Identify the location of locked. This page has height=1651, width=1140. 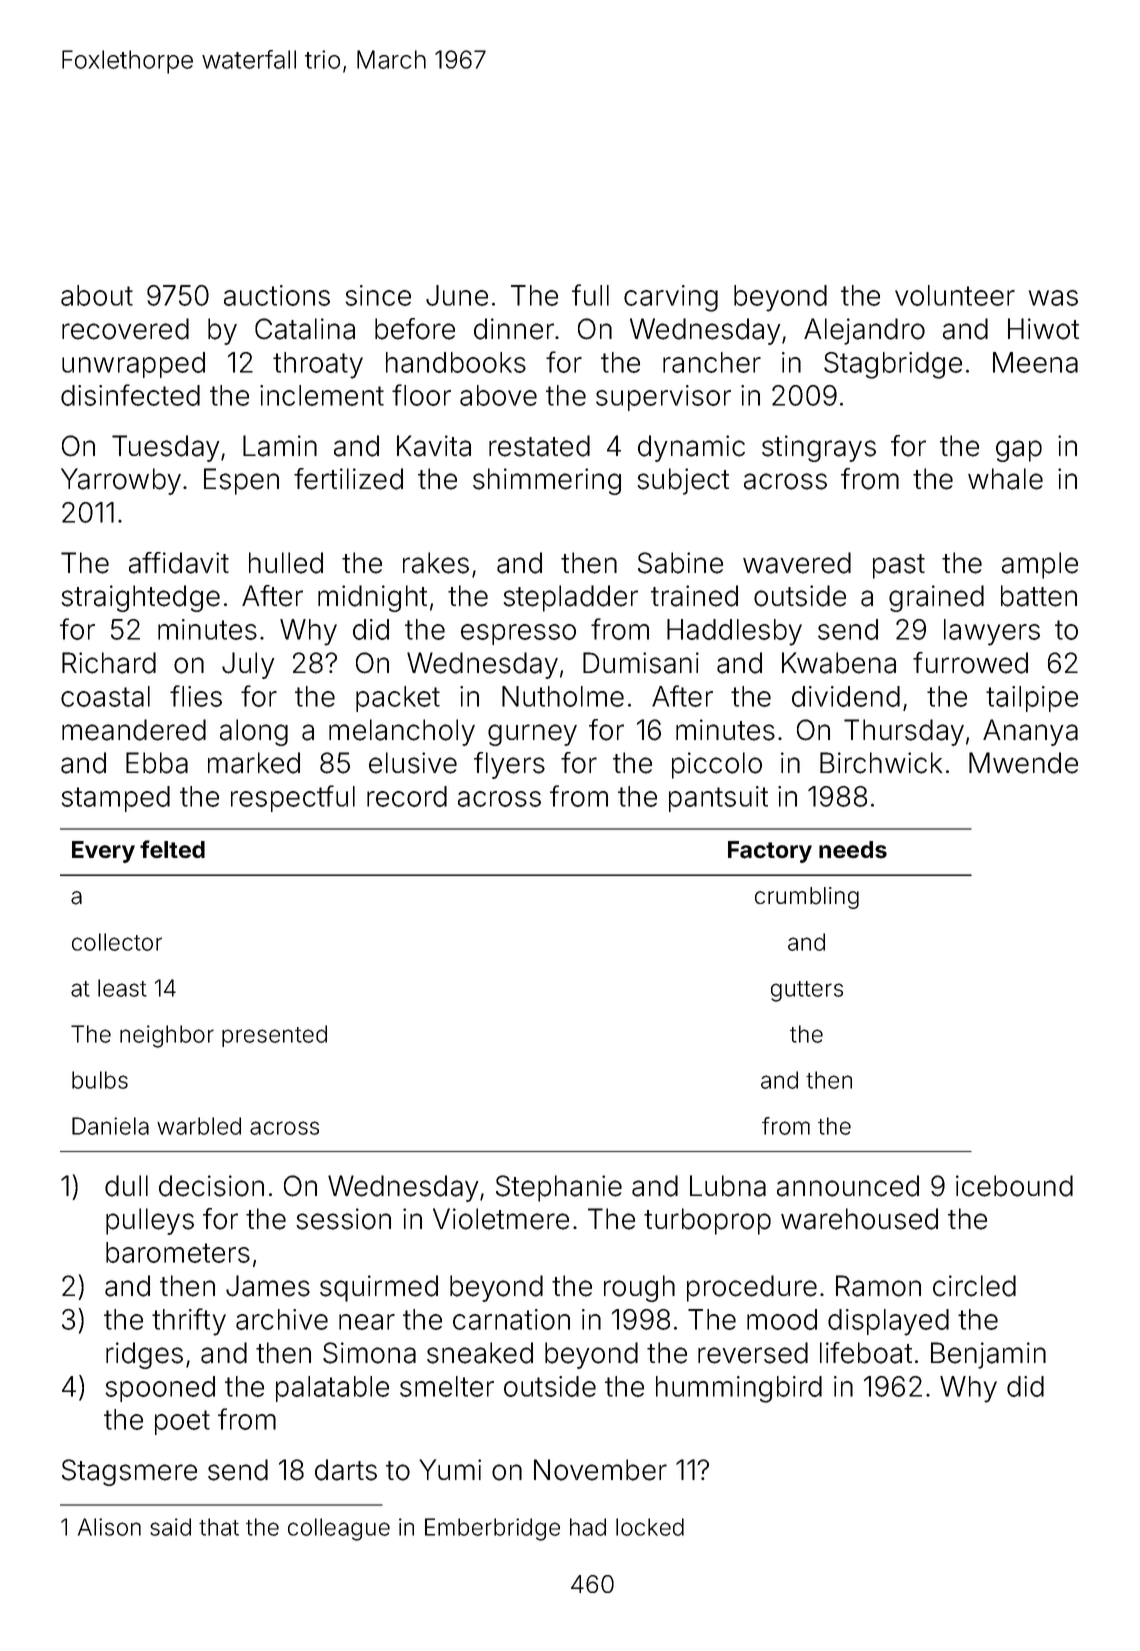
(650, 1527).
